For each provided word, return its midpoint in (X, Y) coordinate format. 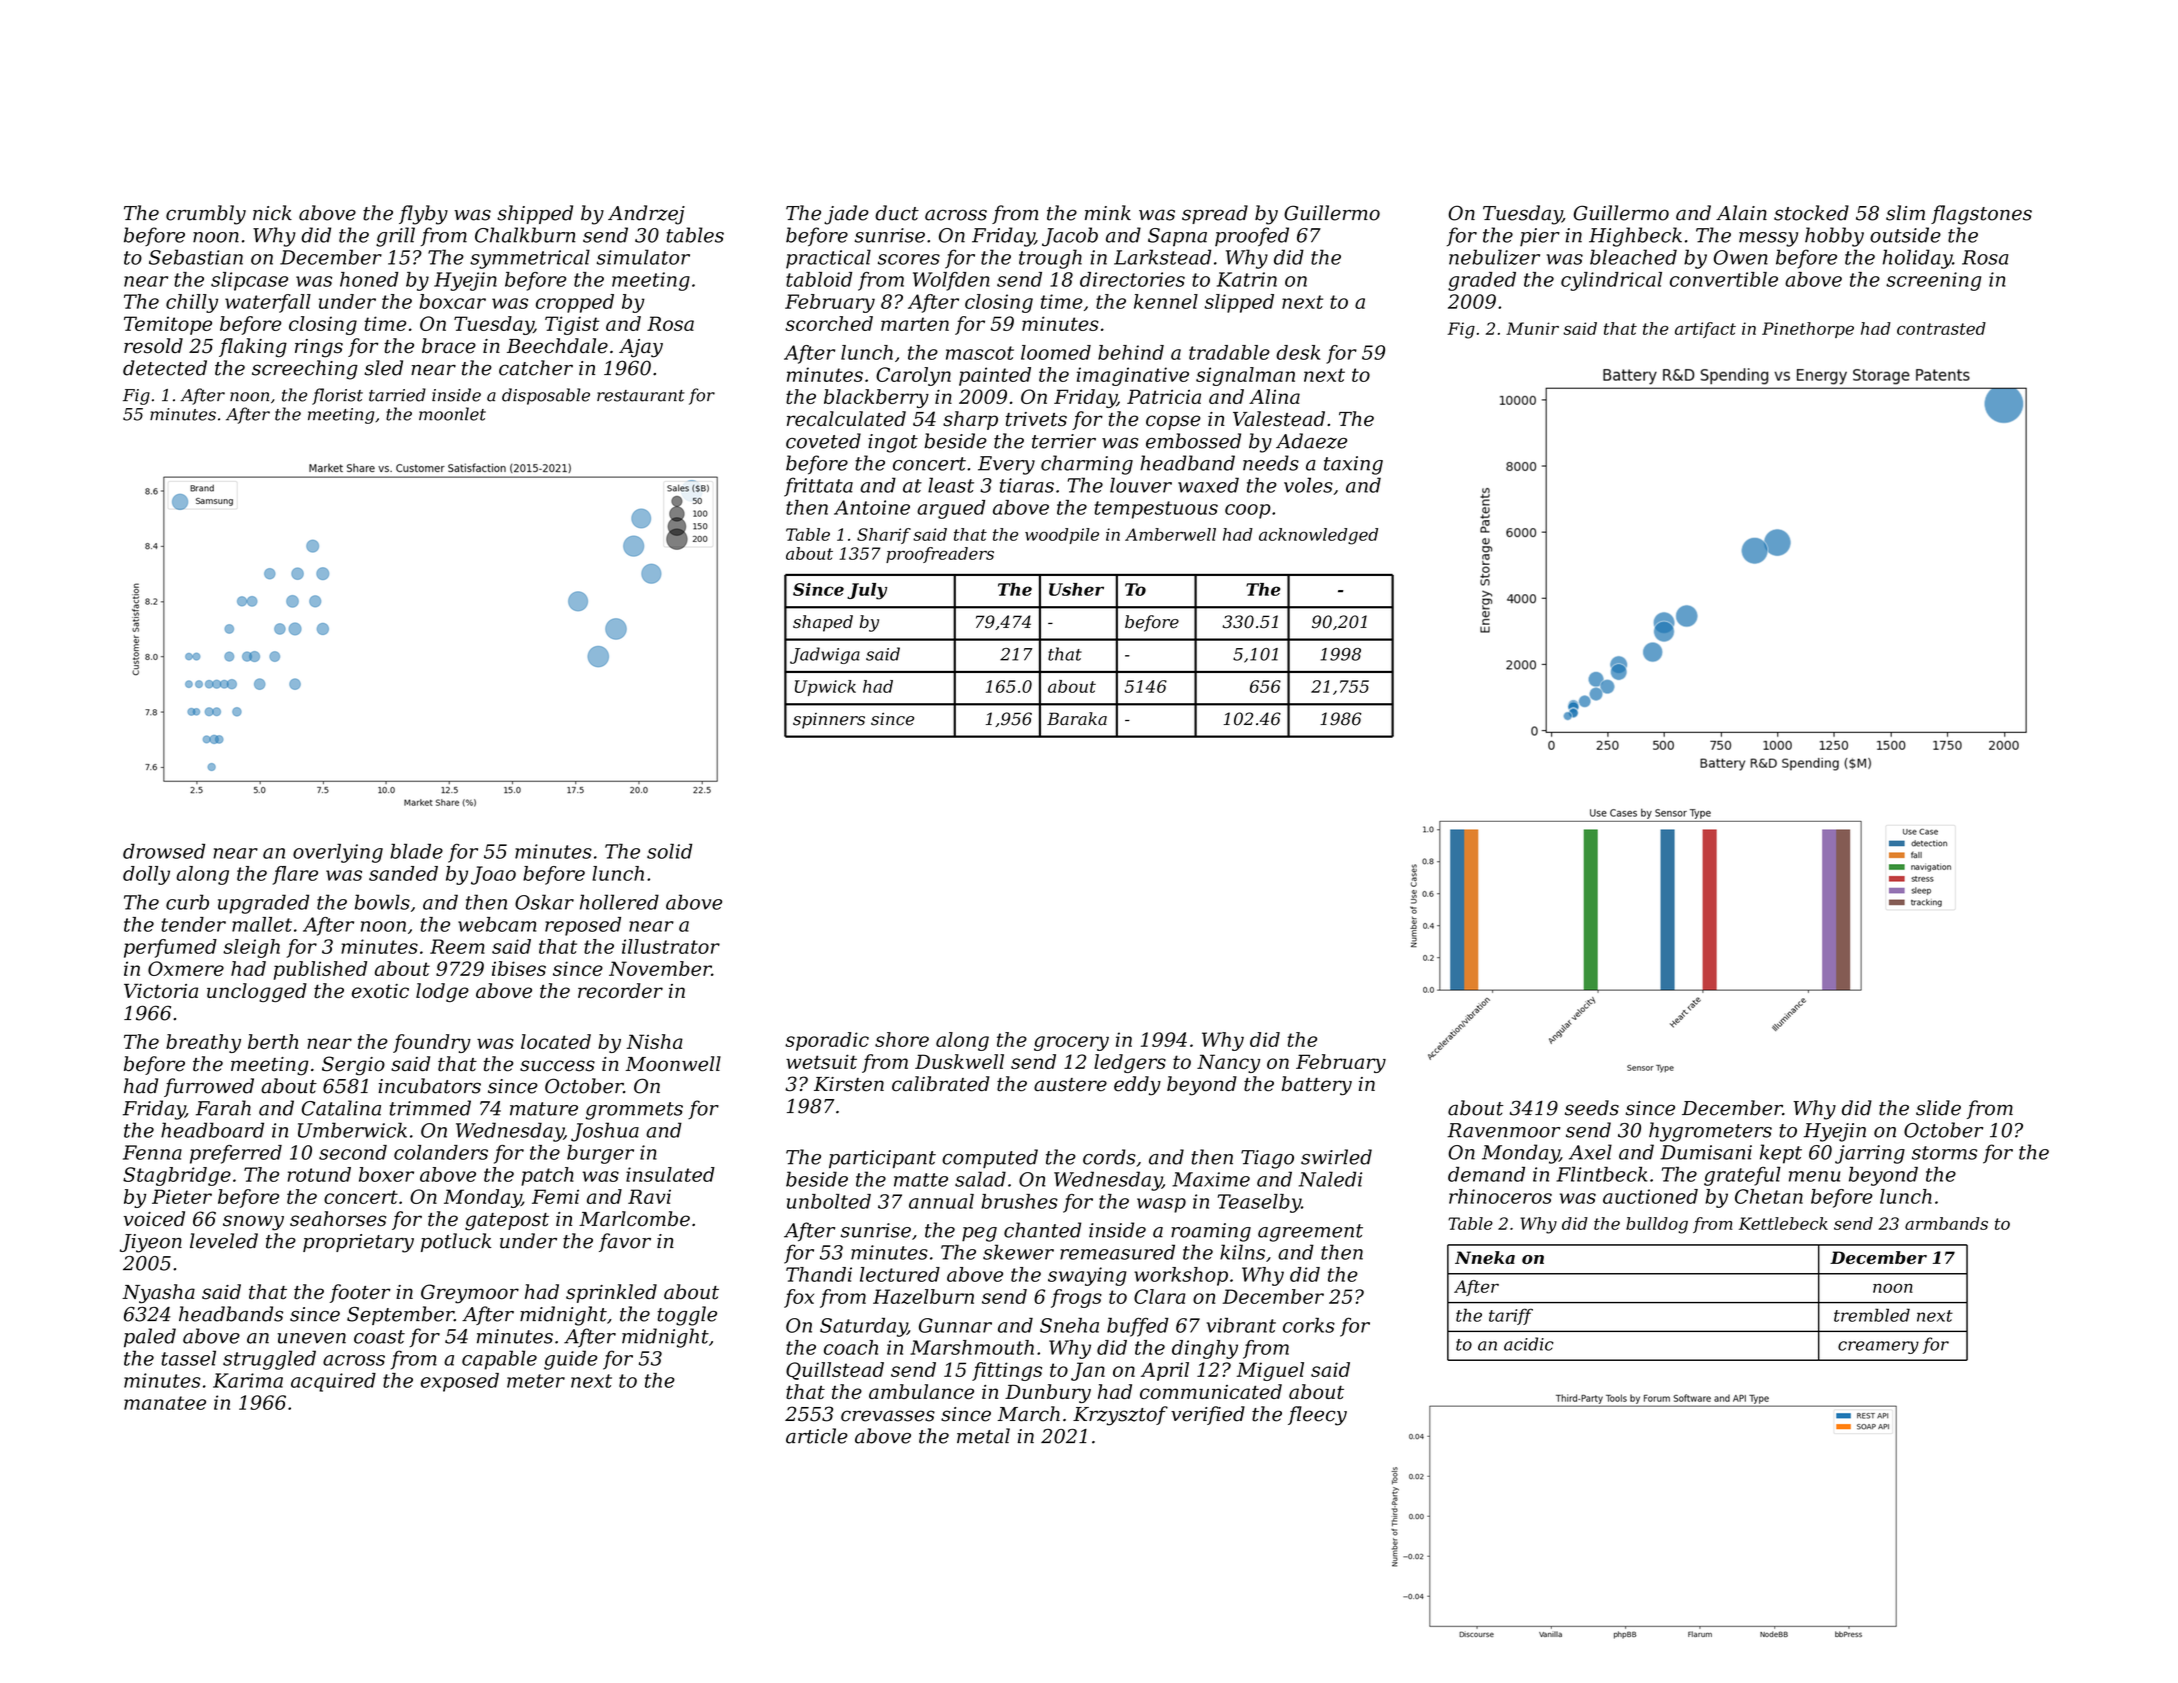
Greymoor (470, 1294)
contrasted (1941, 328)
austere (1070, 1085)
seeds (1592, 1108)
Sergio (353, 1066)
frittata (818, 487)
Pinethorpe (1808, 330)
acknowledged (1318, 536)
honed (369, 279)
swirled (1336, 1157)
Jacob (1070, 237)
